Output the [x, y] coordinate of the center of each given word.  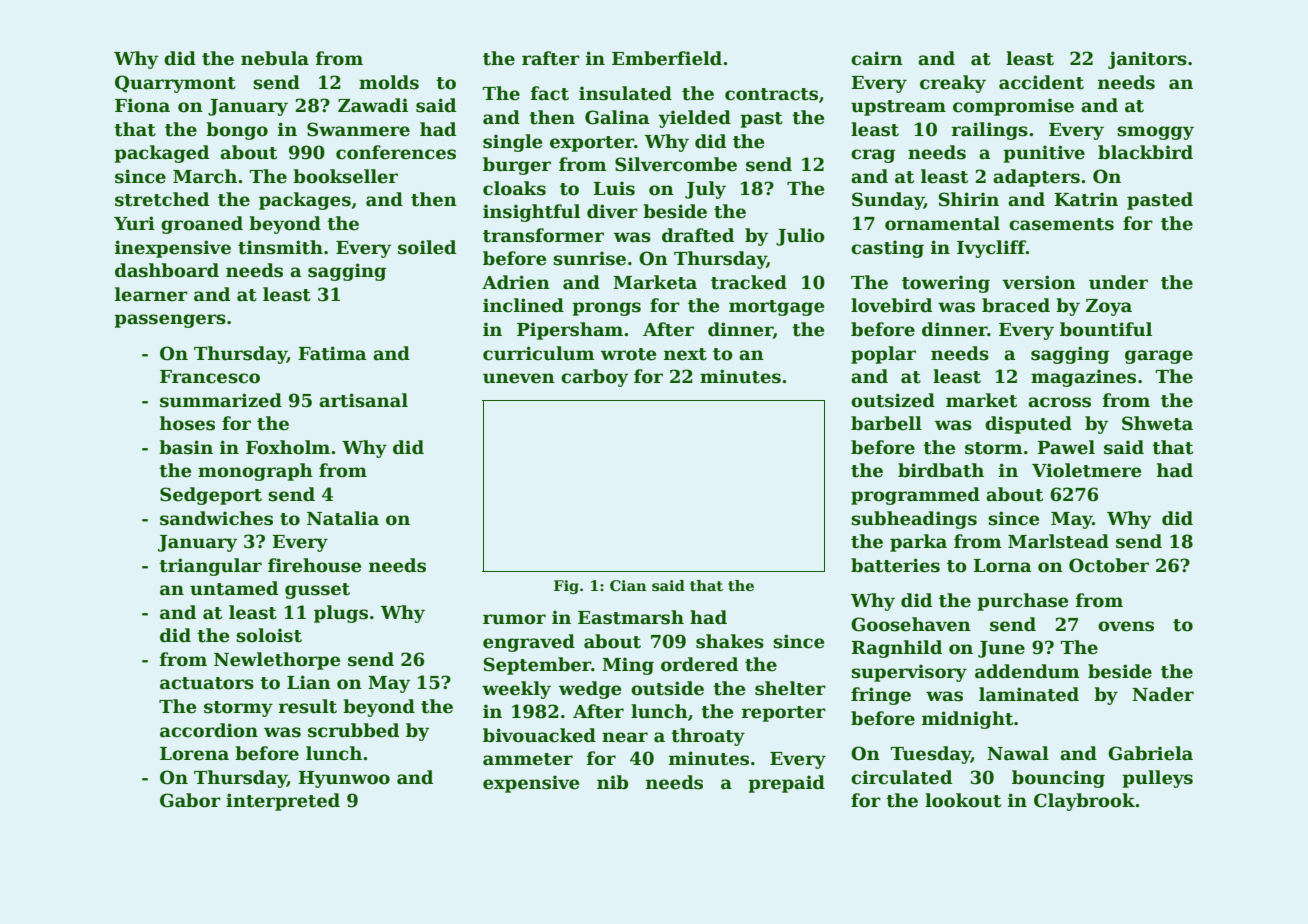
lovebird [891, 305]
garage [1159, 357]
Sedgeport [211, 496]
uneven [519, 378]
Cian [628, 585]
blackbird [1145, 152]
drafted [698, 235]
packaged [161, 154]
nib [612, 782]
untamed [234, 588]
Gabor [190, 800]
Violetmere [1086, 470]
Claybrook [1084, 802]
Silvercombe [676, 164]
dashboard [167, 270]
